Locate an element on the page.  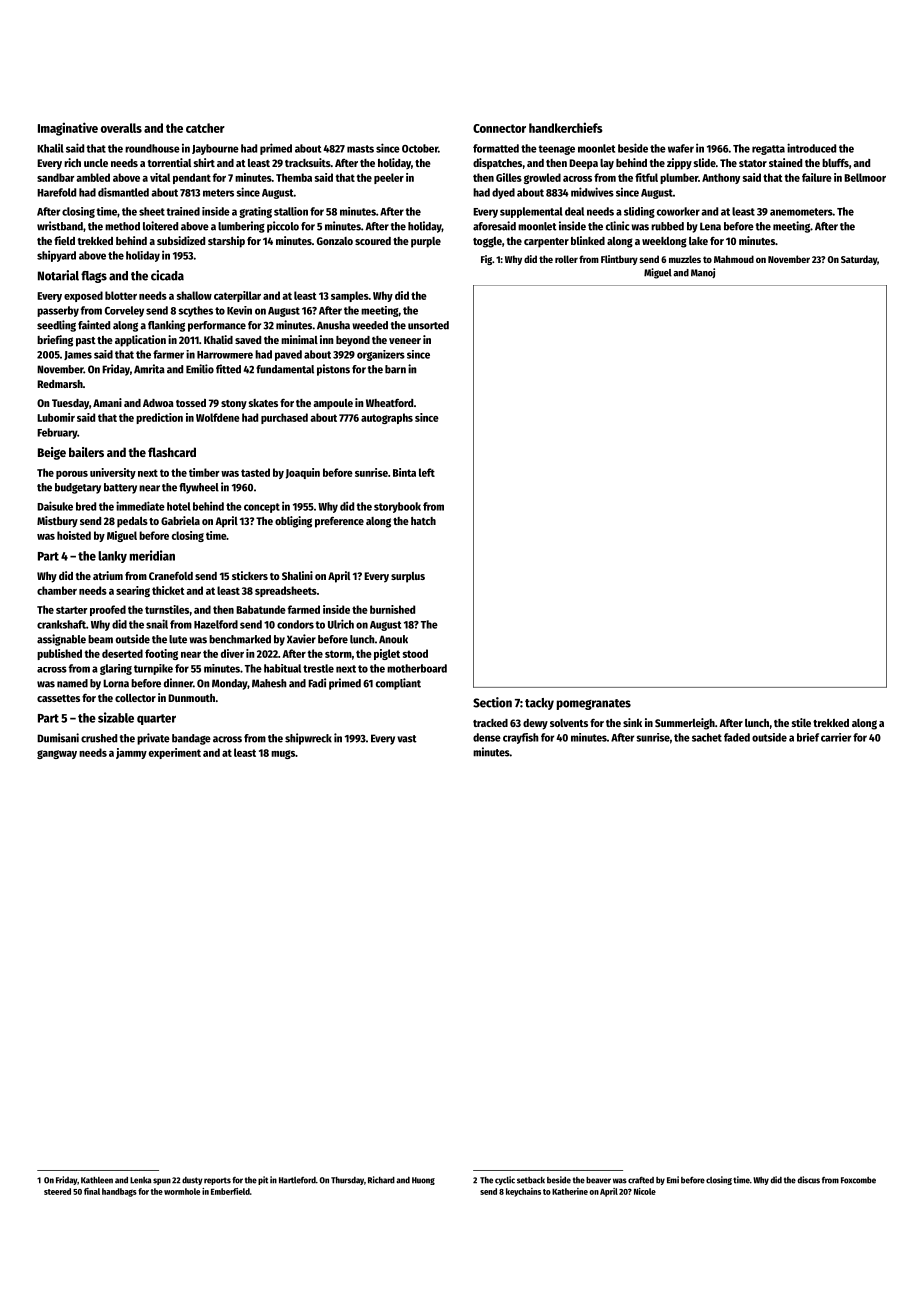
concept is located at coordinates (262, 508).
